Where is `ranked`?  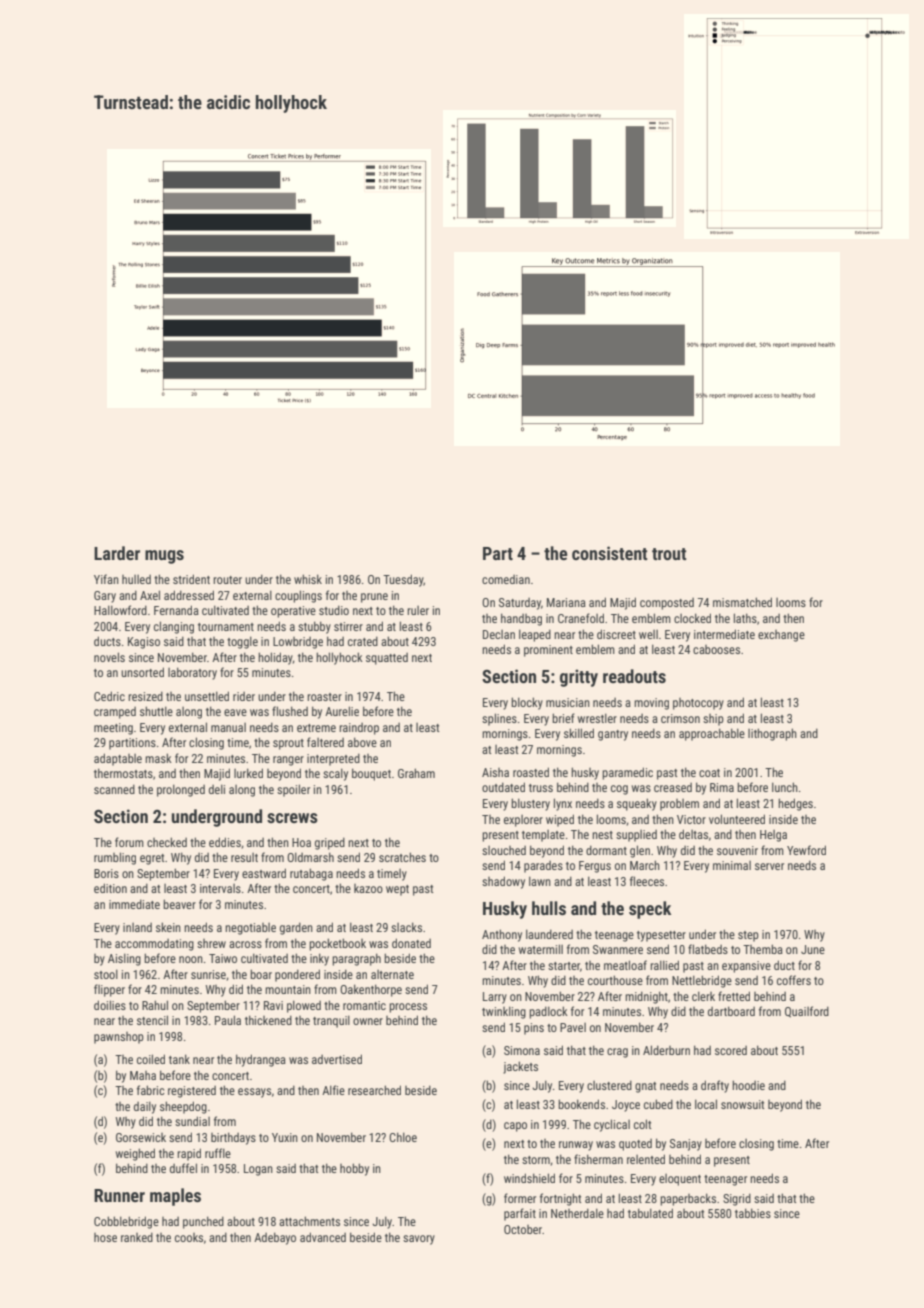 ranked is located at coordinates (137, 1237).
